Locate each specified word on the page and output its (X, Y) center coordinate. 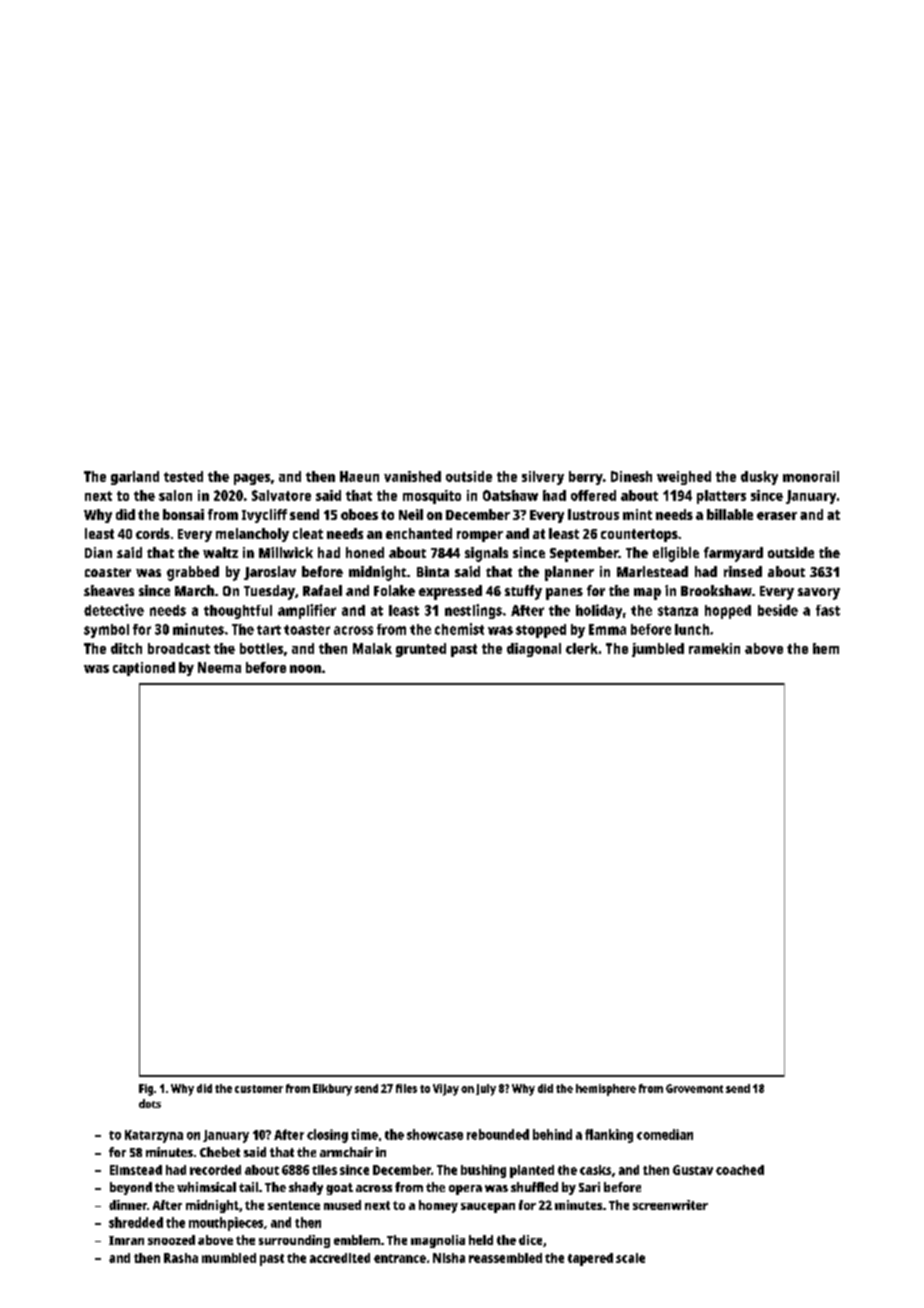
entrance (400, 1258)
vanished (412, 476)
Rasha (181, 1258)
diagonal (534, 650)
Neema (219, 667)
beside (778, 610)
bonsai (183, 514)
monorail (811, 476)
